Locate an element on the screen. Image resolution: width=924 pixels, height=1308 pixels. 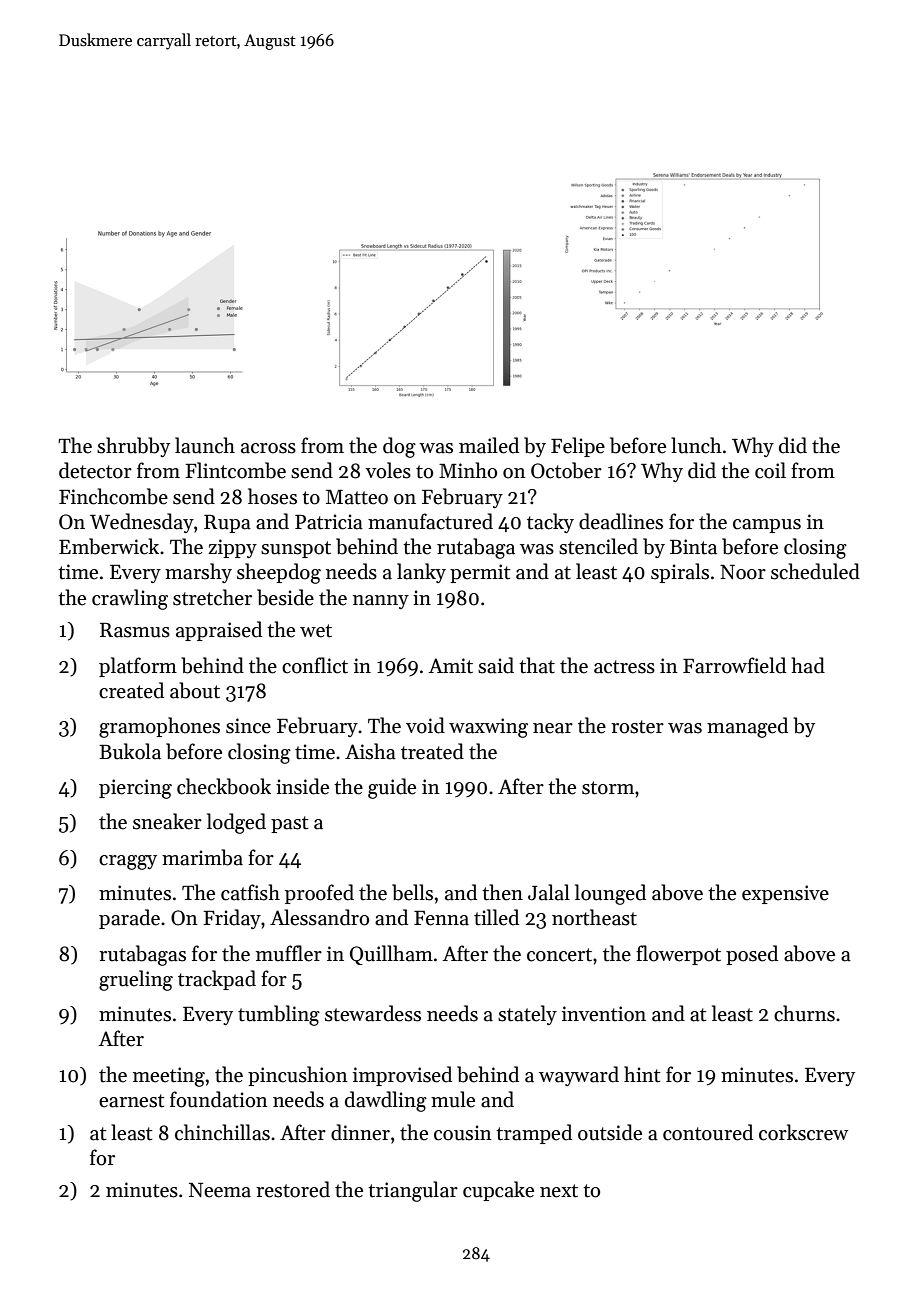
grueling is located at coordinates (136, 980).
